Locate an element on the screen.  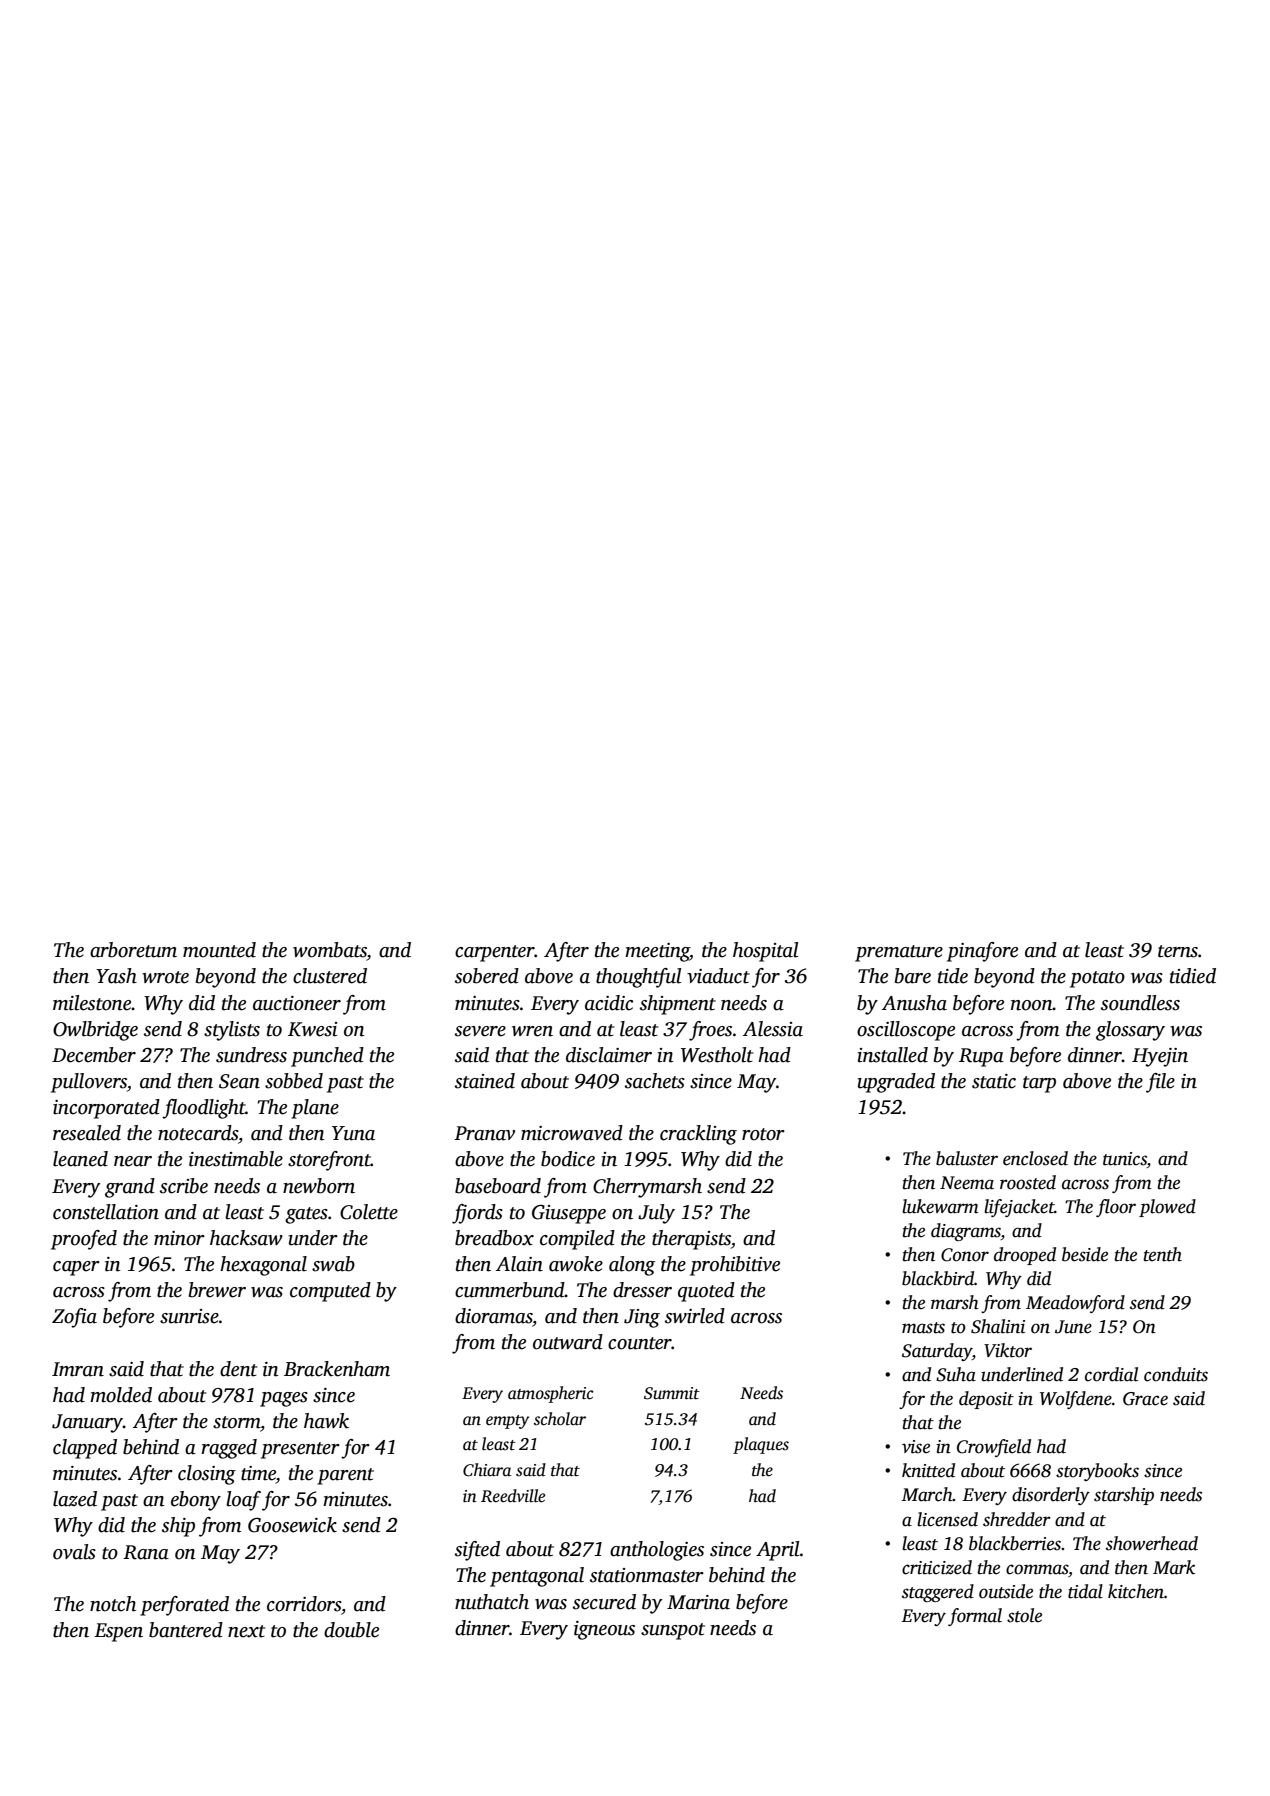
notch is located at coordinates (113, 1604).
